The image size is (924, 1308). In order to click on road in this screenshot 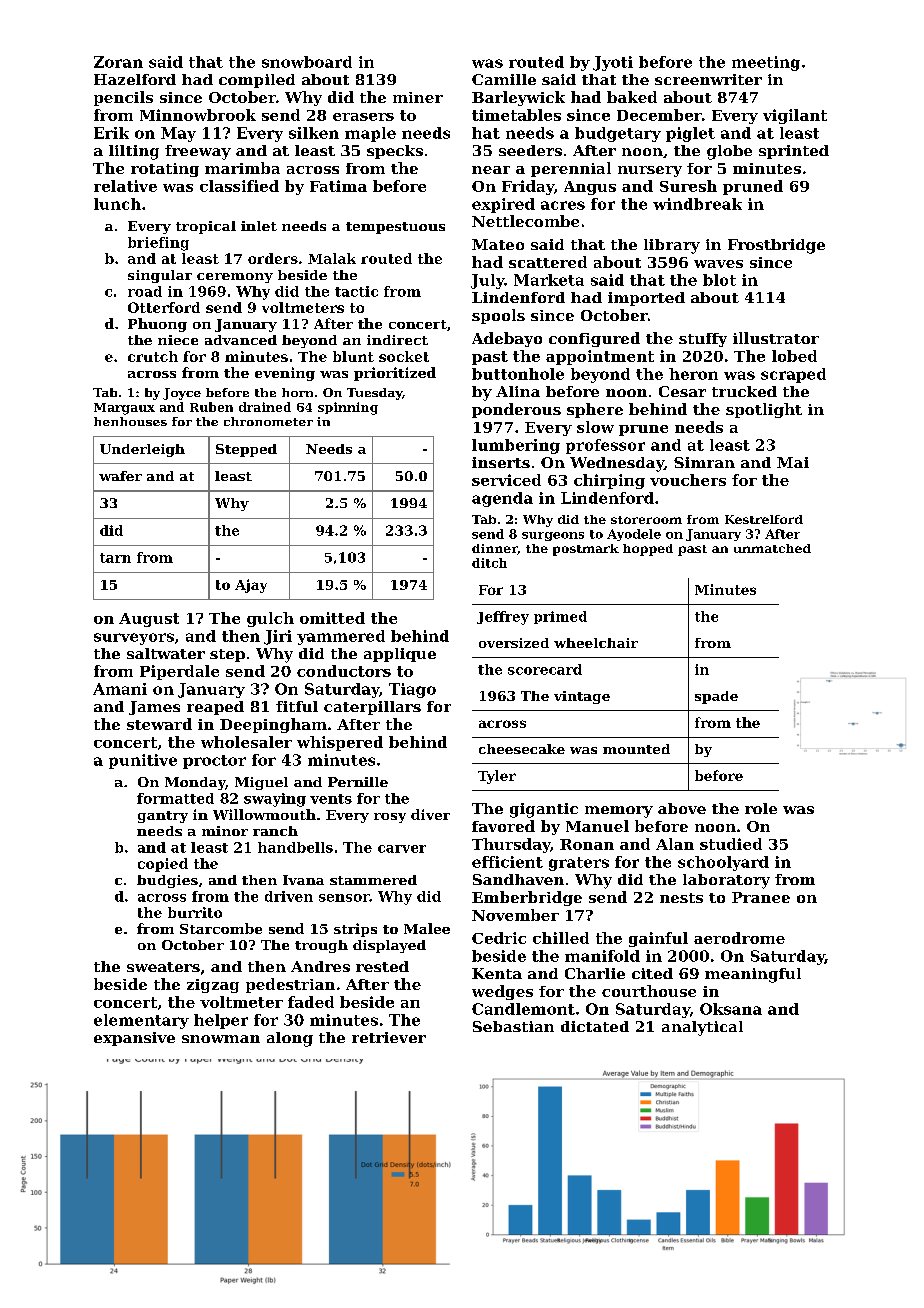, I will do `click(145, 291)`.
